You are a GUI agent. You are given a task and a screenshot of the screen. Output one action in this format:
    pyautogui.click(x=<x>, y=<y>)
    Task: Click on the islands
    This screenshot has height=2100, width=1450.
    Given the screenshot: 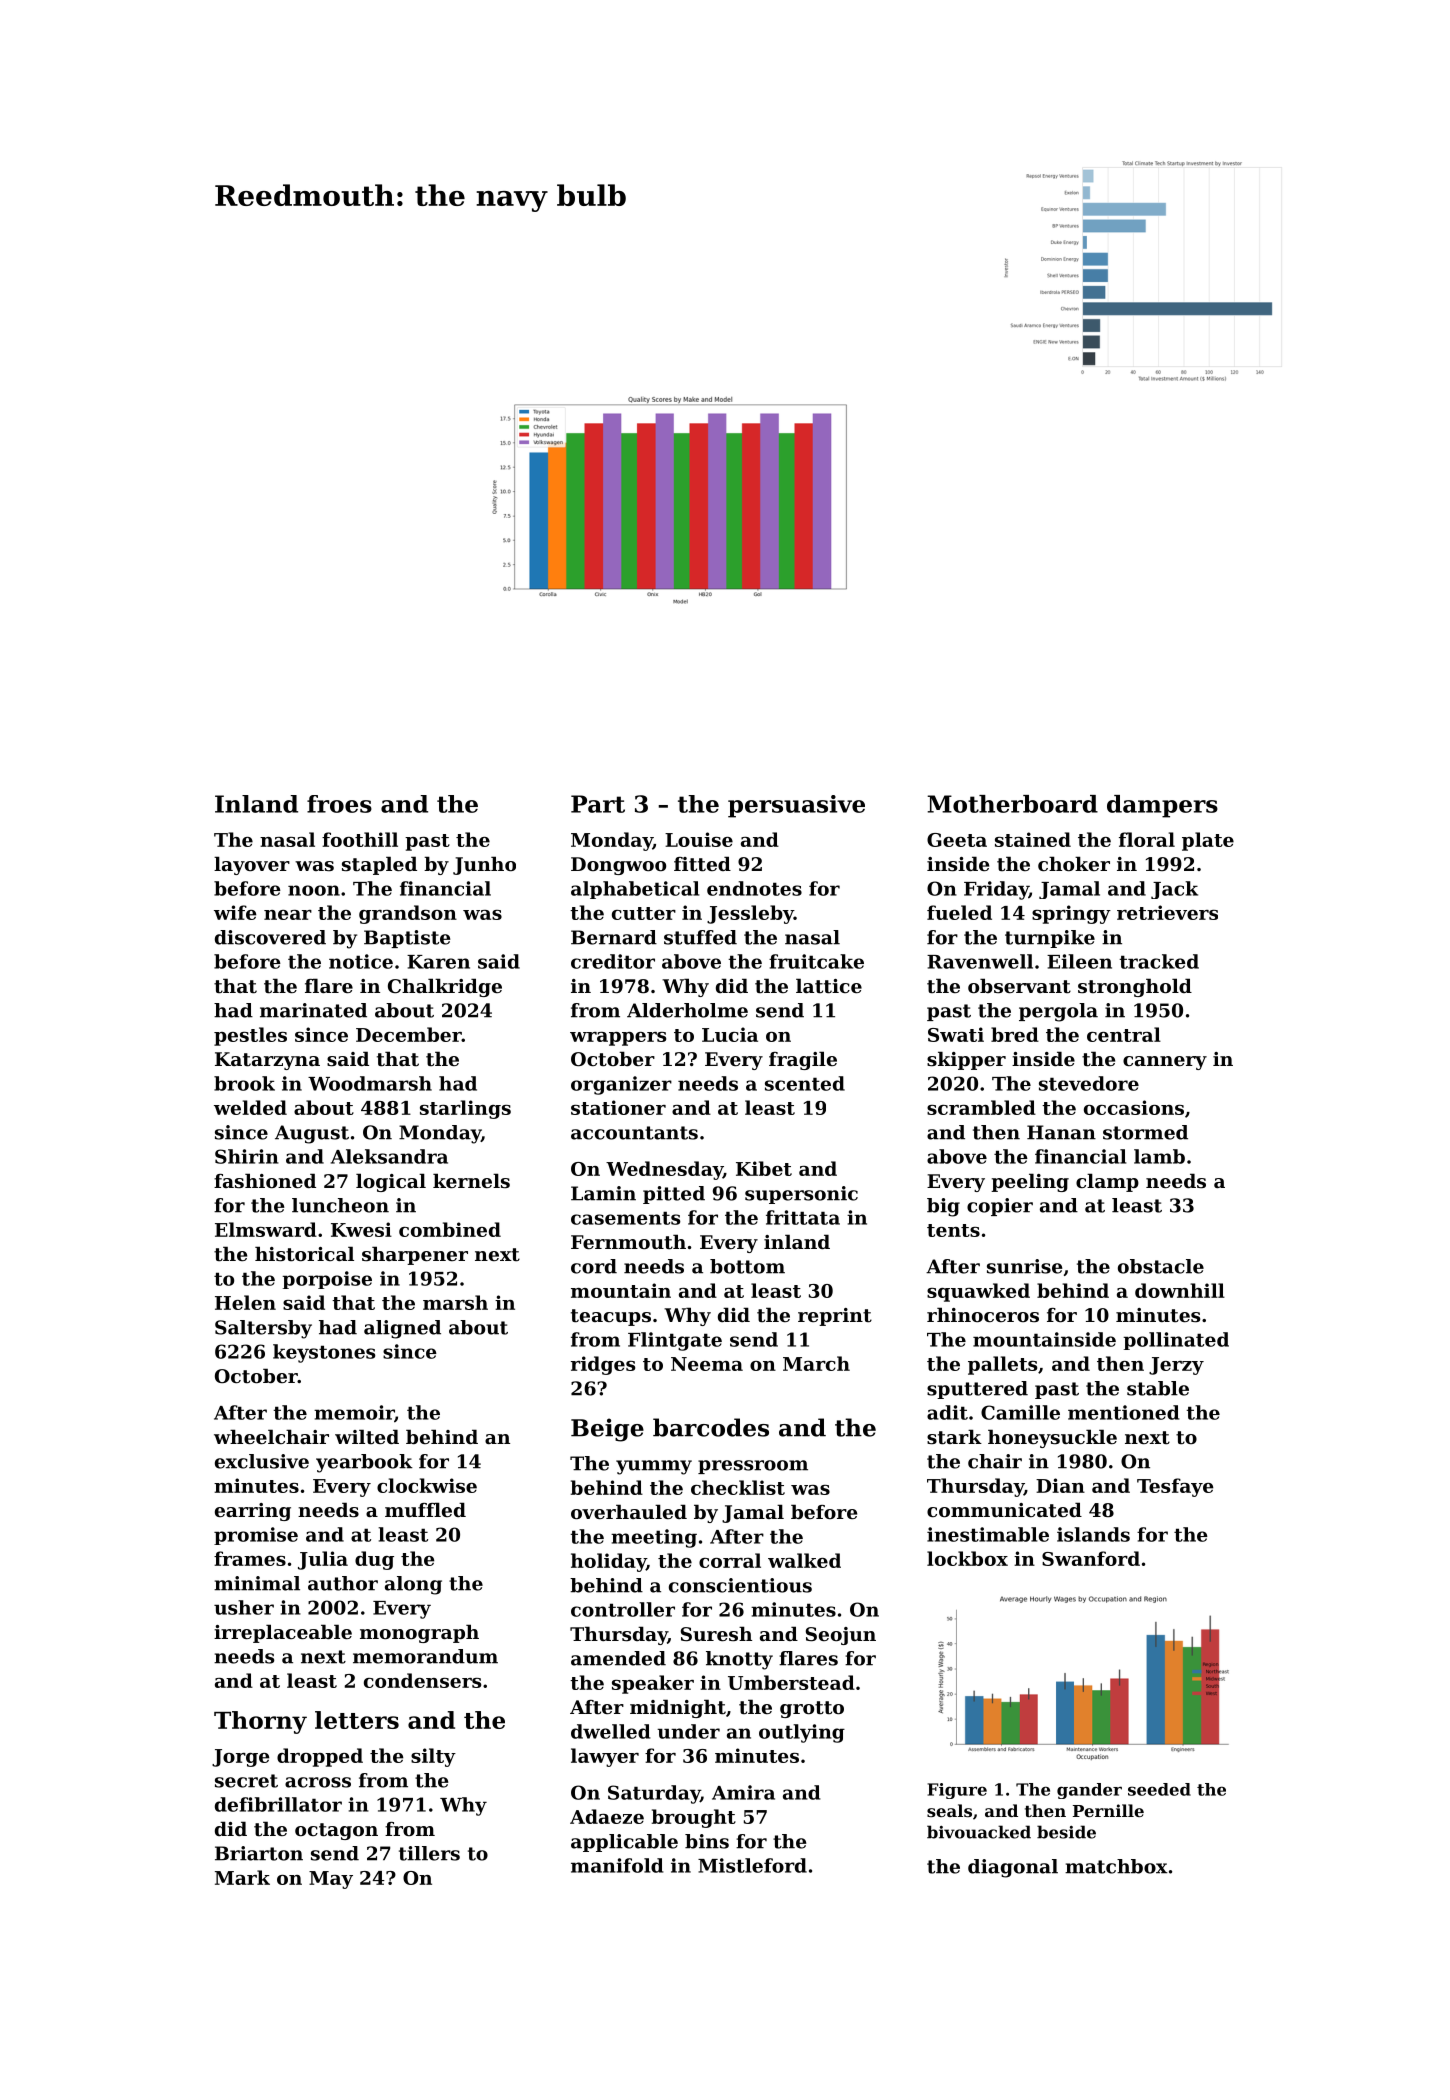 What is the action you would take?
    pyautogui.click(x=1093, y=1534)
